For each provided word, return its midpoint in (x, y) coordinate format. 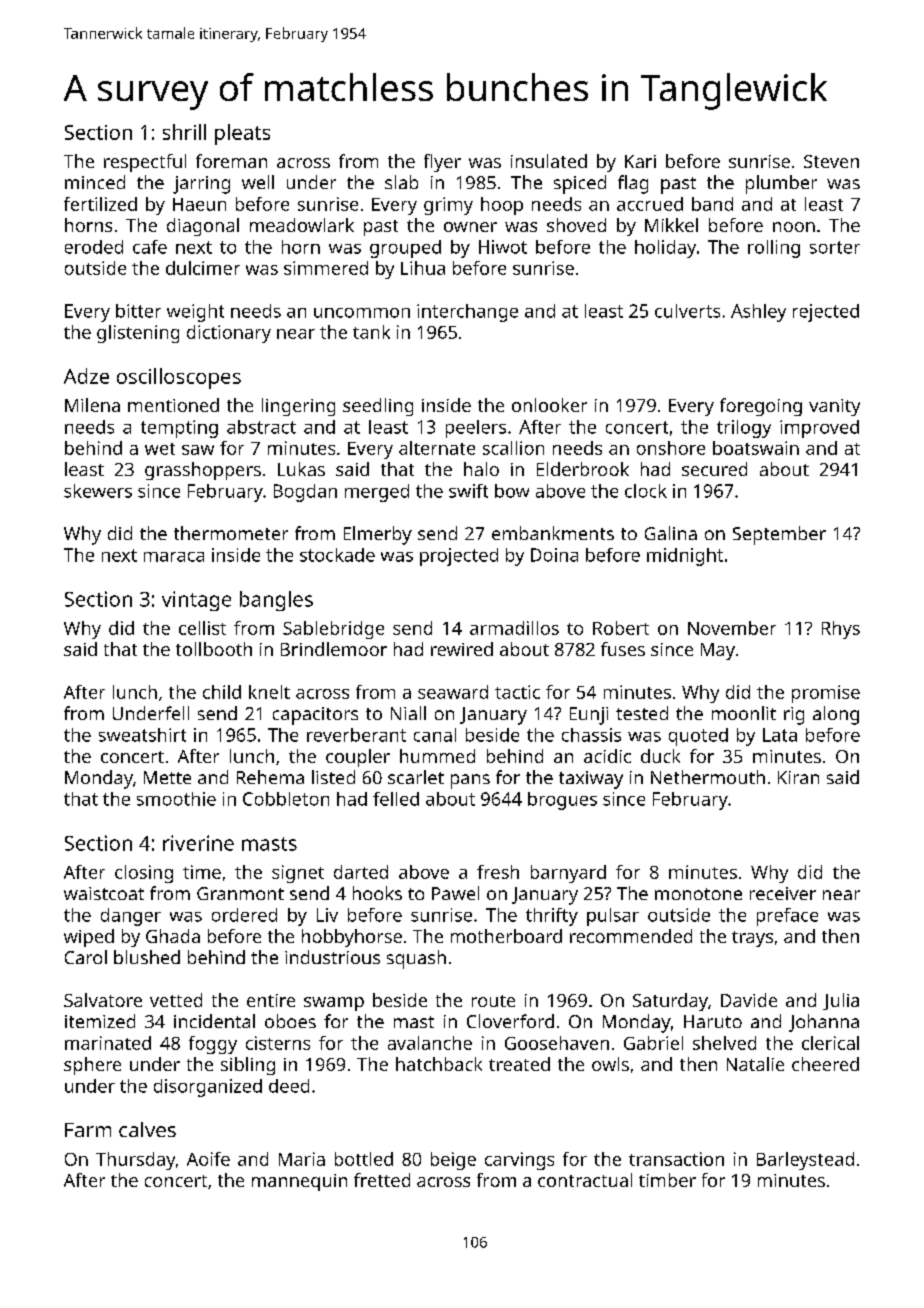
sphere (92, 1066)
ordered (244, 915)
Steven (831, 161)
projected (459, 557)
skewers (98, 491)
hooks (377, 893)
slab (401, 182)
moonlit (744, 713)
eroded (94, 247)
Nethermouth (708, 777)
